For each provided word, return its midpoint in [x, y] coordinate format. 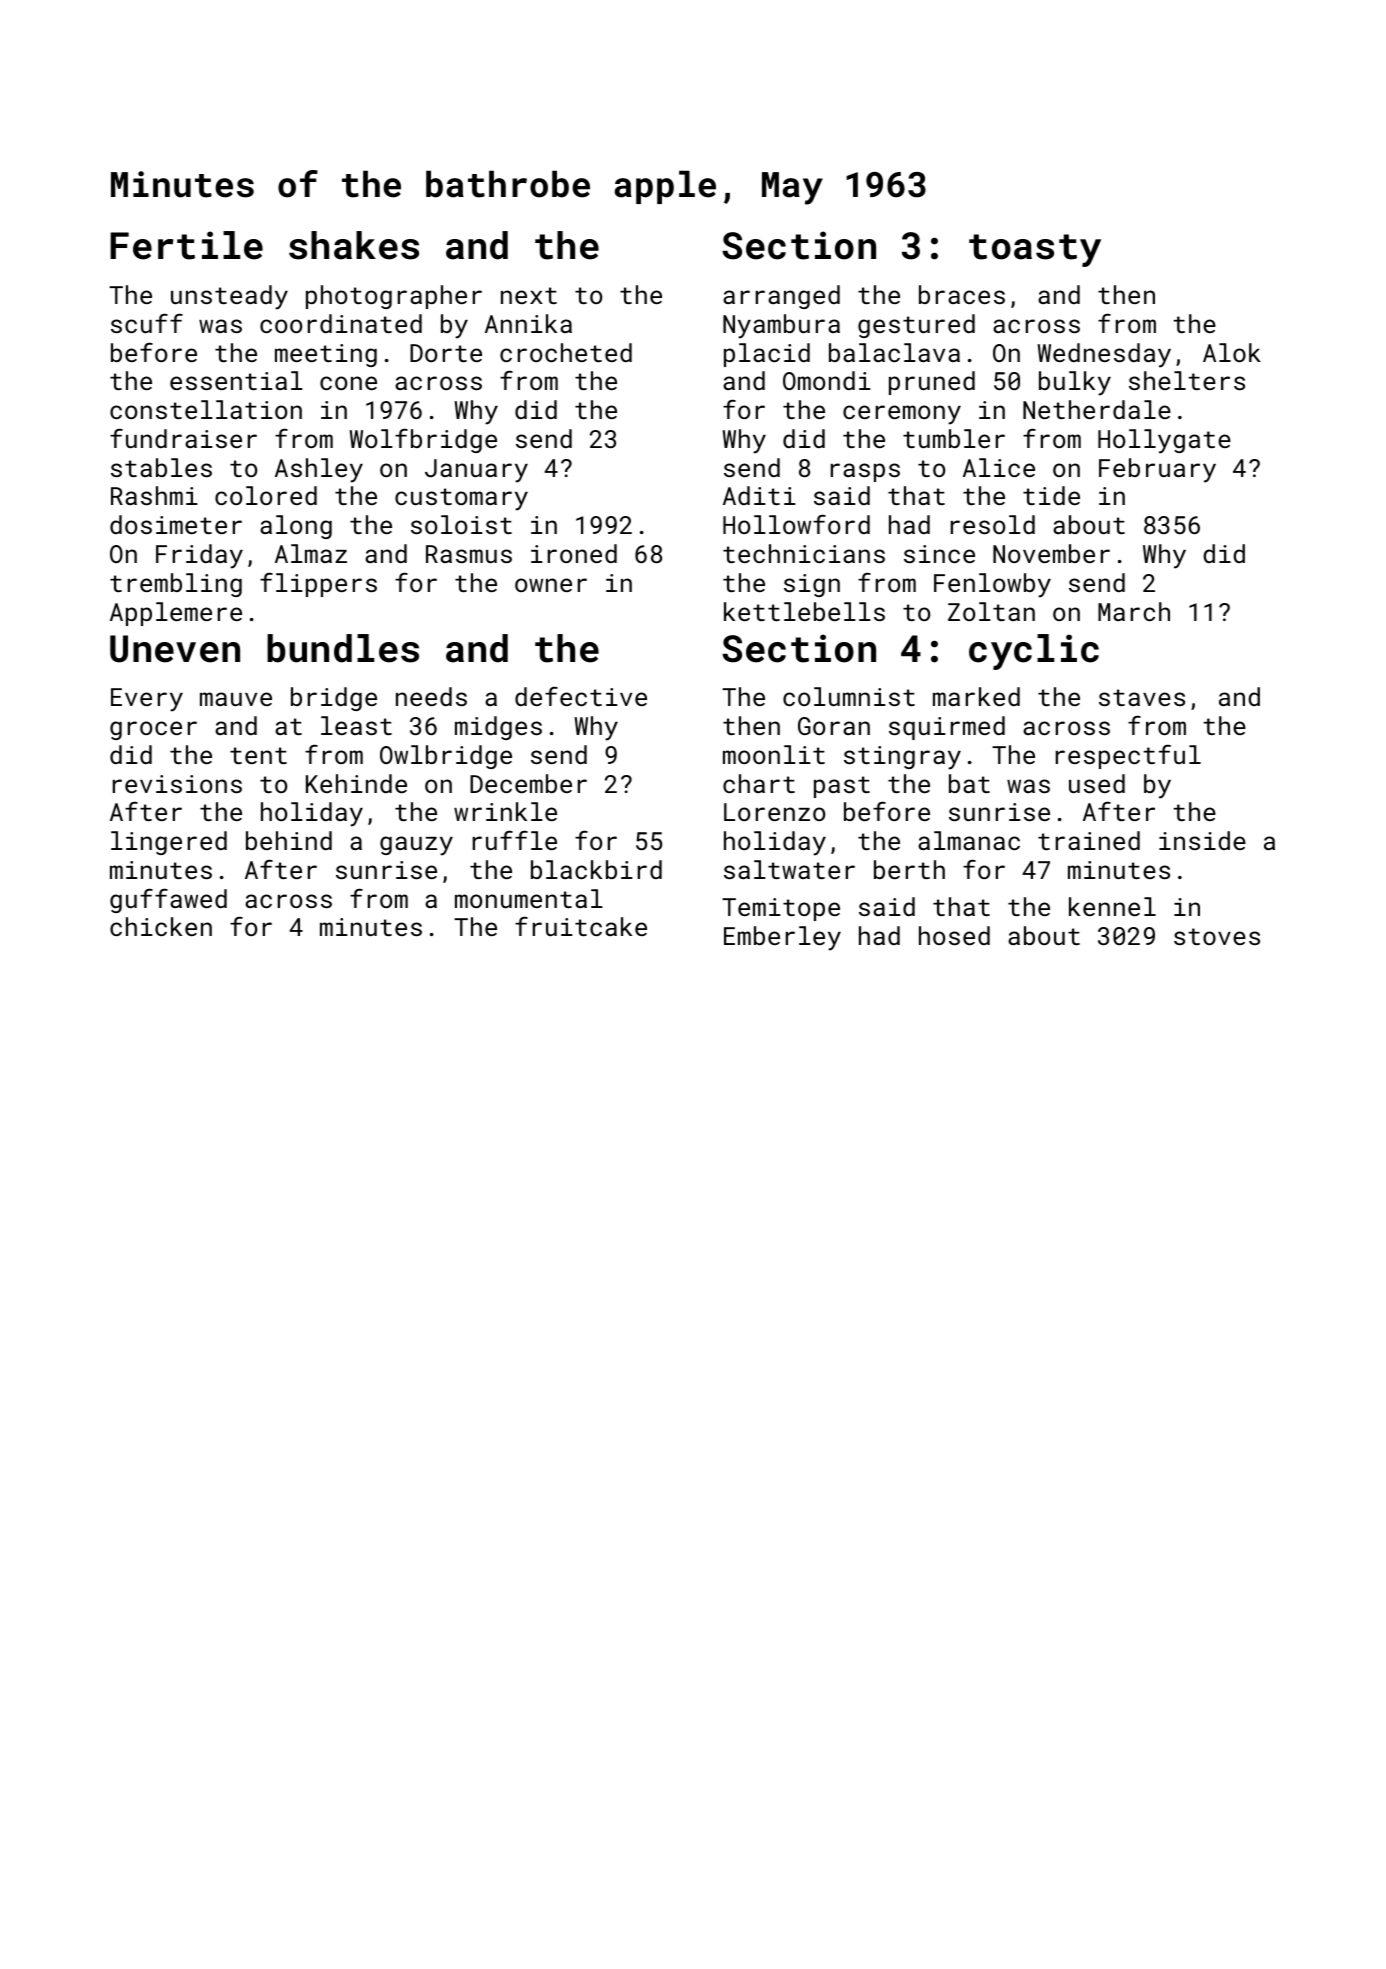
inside [1202, 840]
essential [236, 380]
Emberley [782, 938]
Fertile [186, 245]
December [528, 783]
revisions [177, 784]
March [1134, 611]
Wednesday [1104, 355]
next [529, 295]
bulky [1075, 383]
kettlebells [804, 611]
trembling [176, 585]
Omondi [827, 380]
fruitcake [581, 926]
